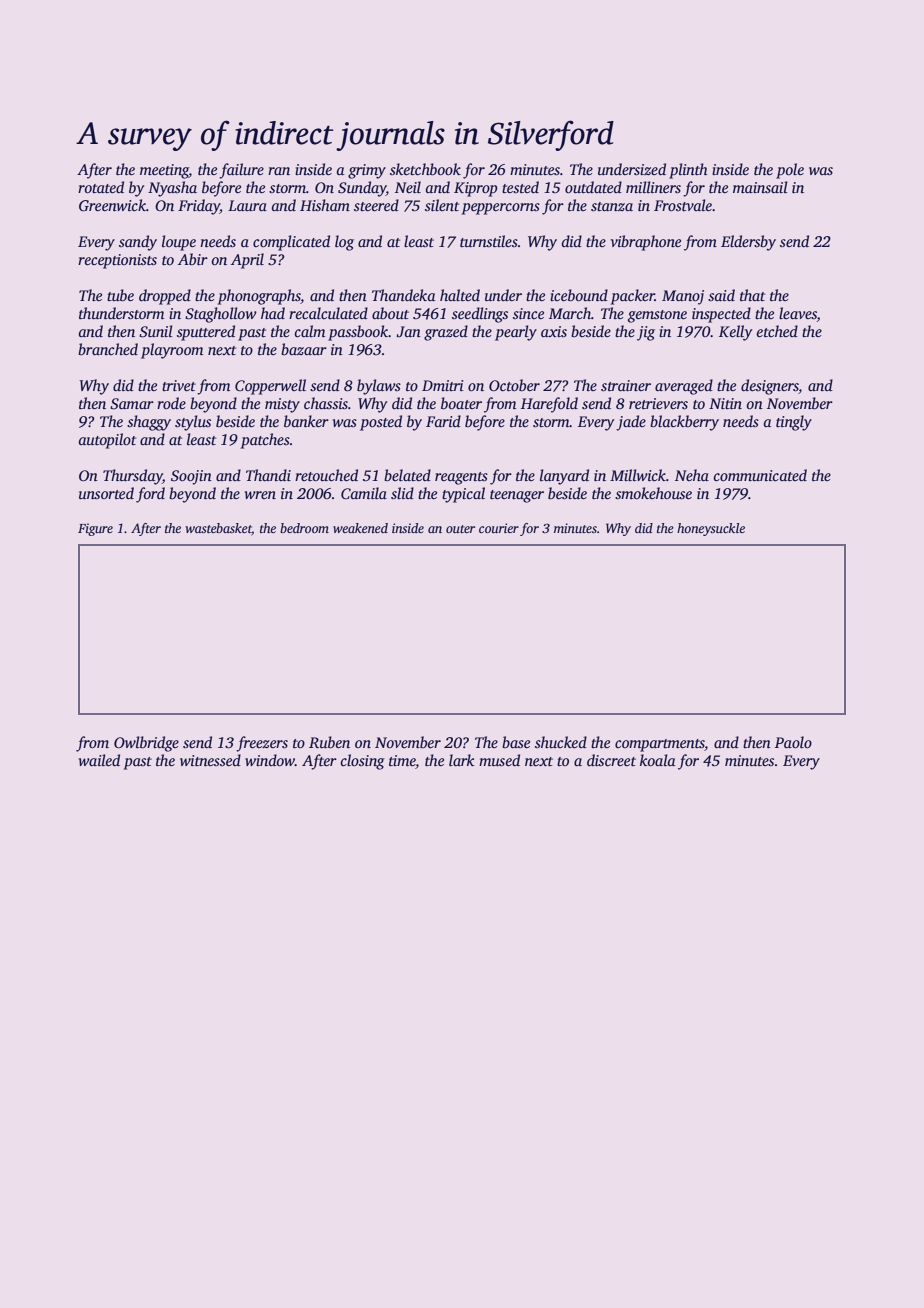 Image resolution: width=924 pixels, height=1308 pixels. Describe the element at coordinates (752, 295) in the screenshot. I see `that` at that location.
